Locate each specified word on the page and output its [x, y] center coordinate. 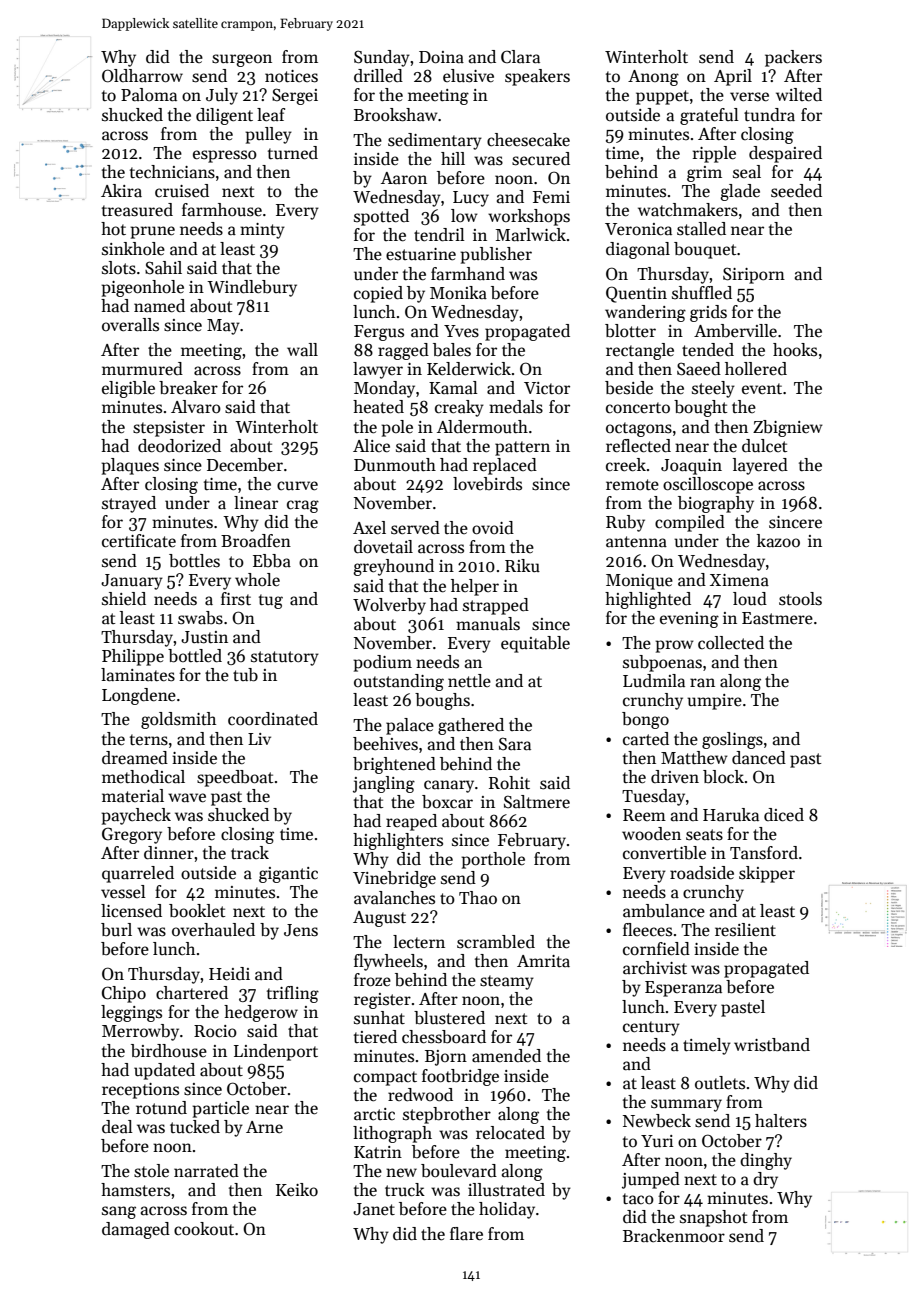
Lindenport [276, 1052]
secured [541, 159]
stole [151, 1171]
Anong [653, 78]
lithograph [392, 1134]
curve [297, 486]
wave [187, 798]
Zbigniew [788, 428]
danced [759, 758]
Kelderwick [469, 369]
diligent [224, 116]
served [415, 528]
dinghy [766, 1161]
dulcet [764, 446]
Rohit [509, 783]
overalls [130, 325]
